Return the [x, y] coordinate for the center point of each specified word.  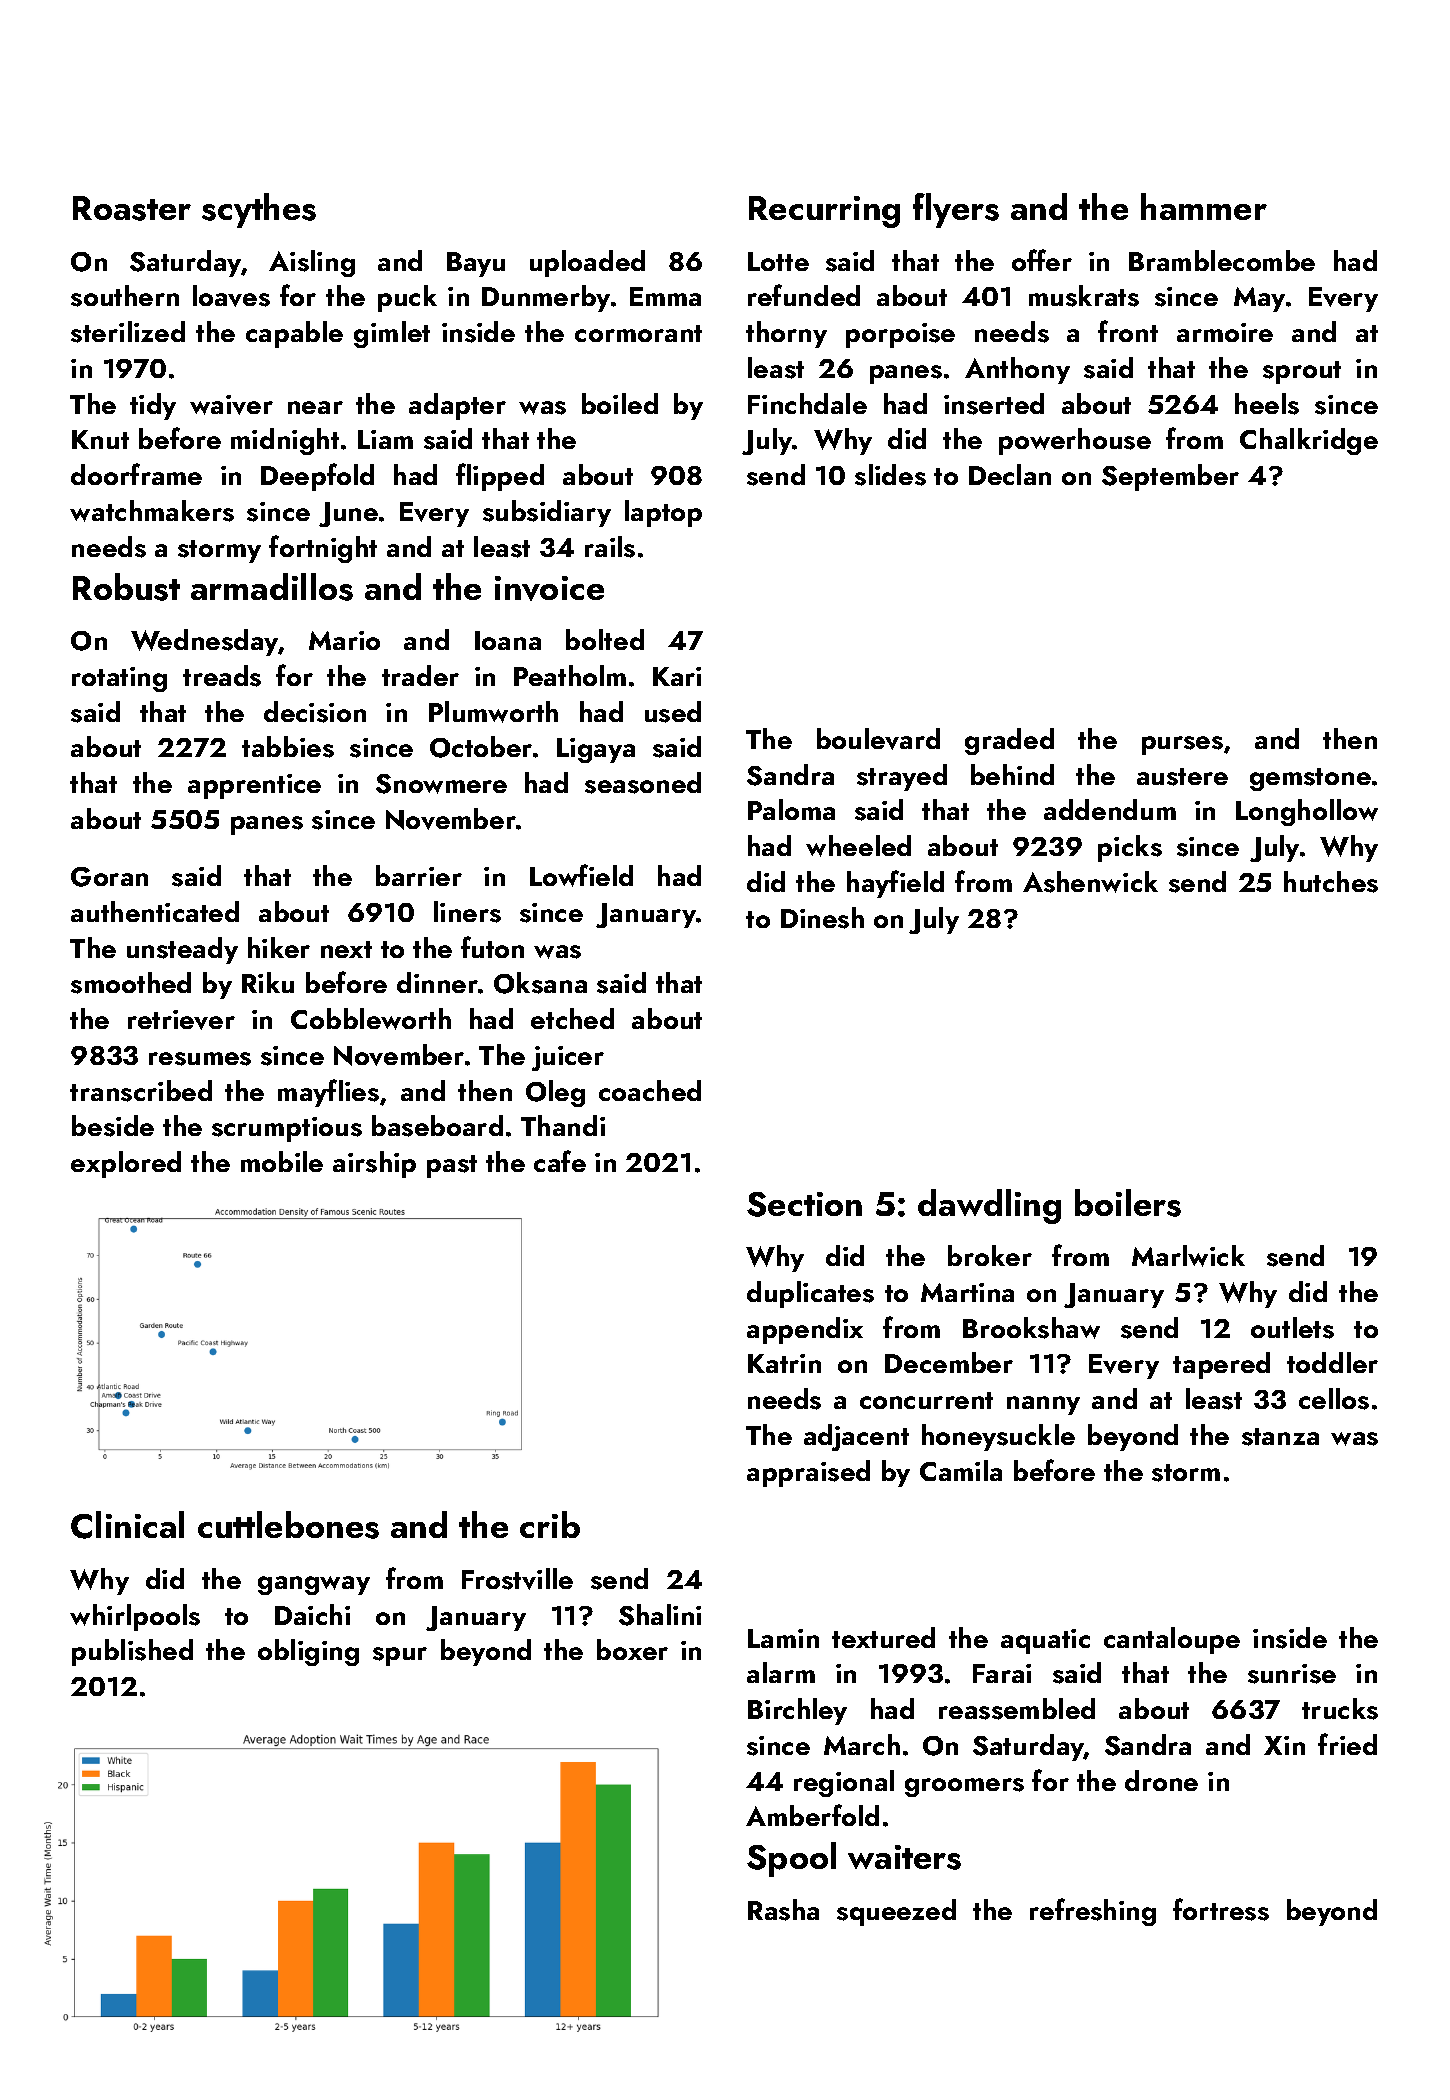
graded [1009, 741]
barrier [419, 875]
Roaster [132, 208]
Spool [791, 1859]
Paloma [791, 809]
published [132, 1652]
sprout [1302, 372]
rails [610, 547]
